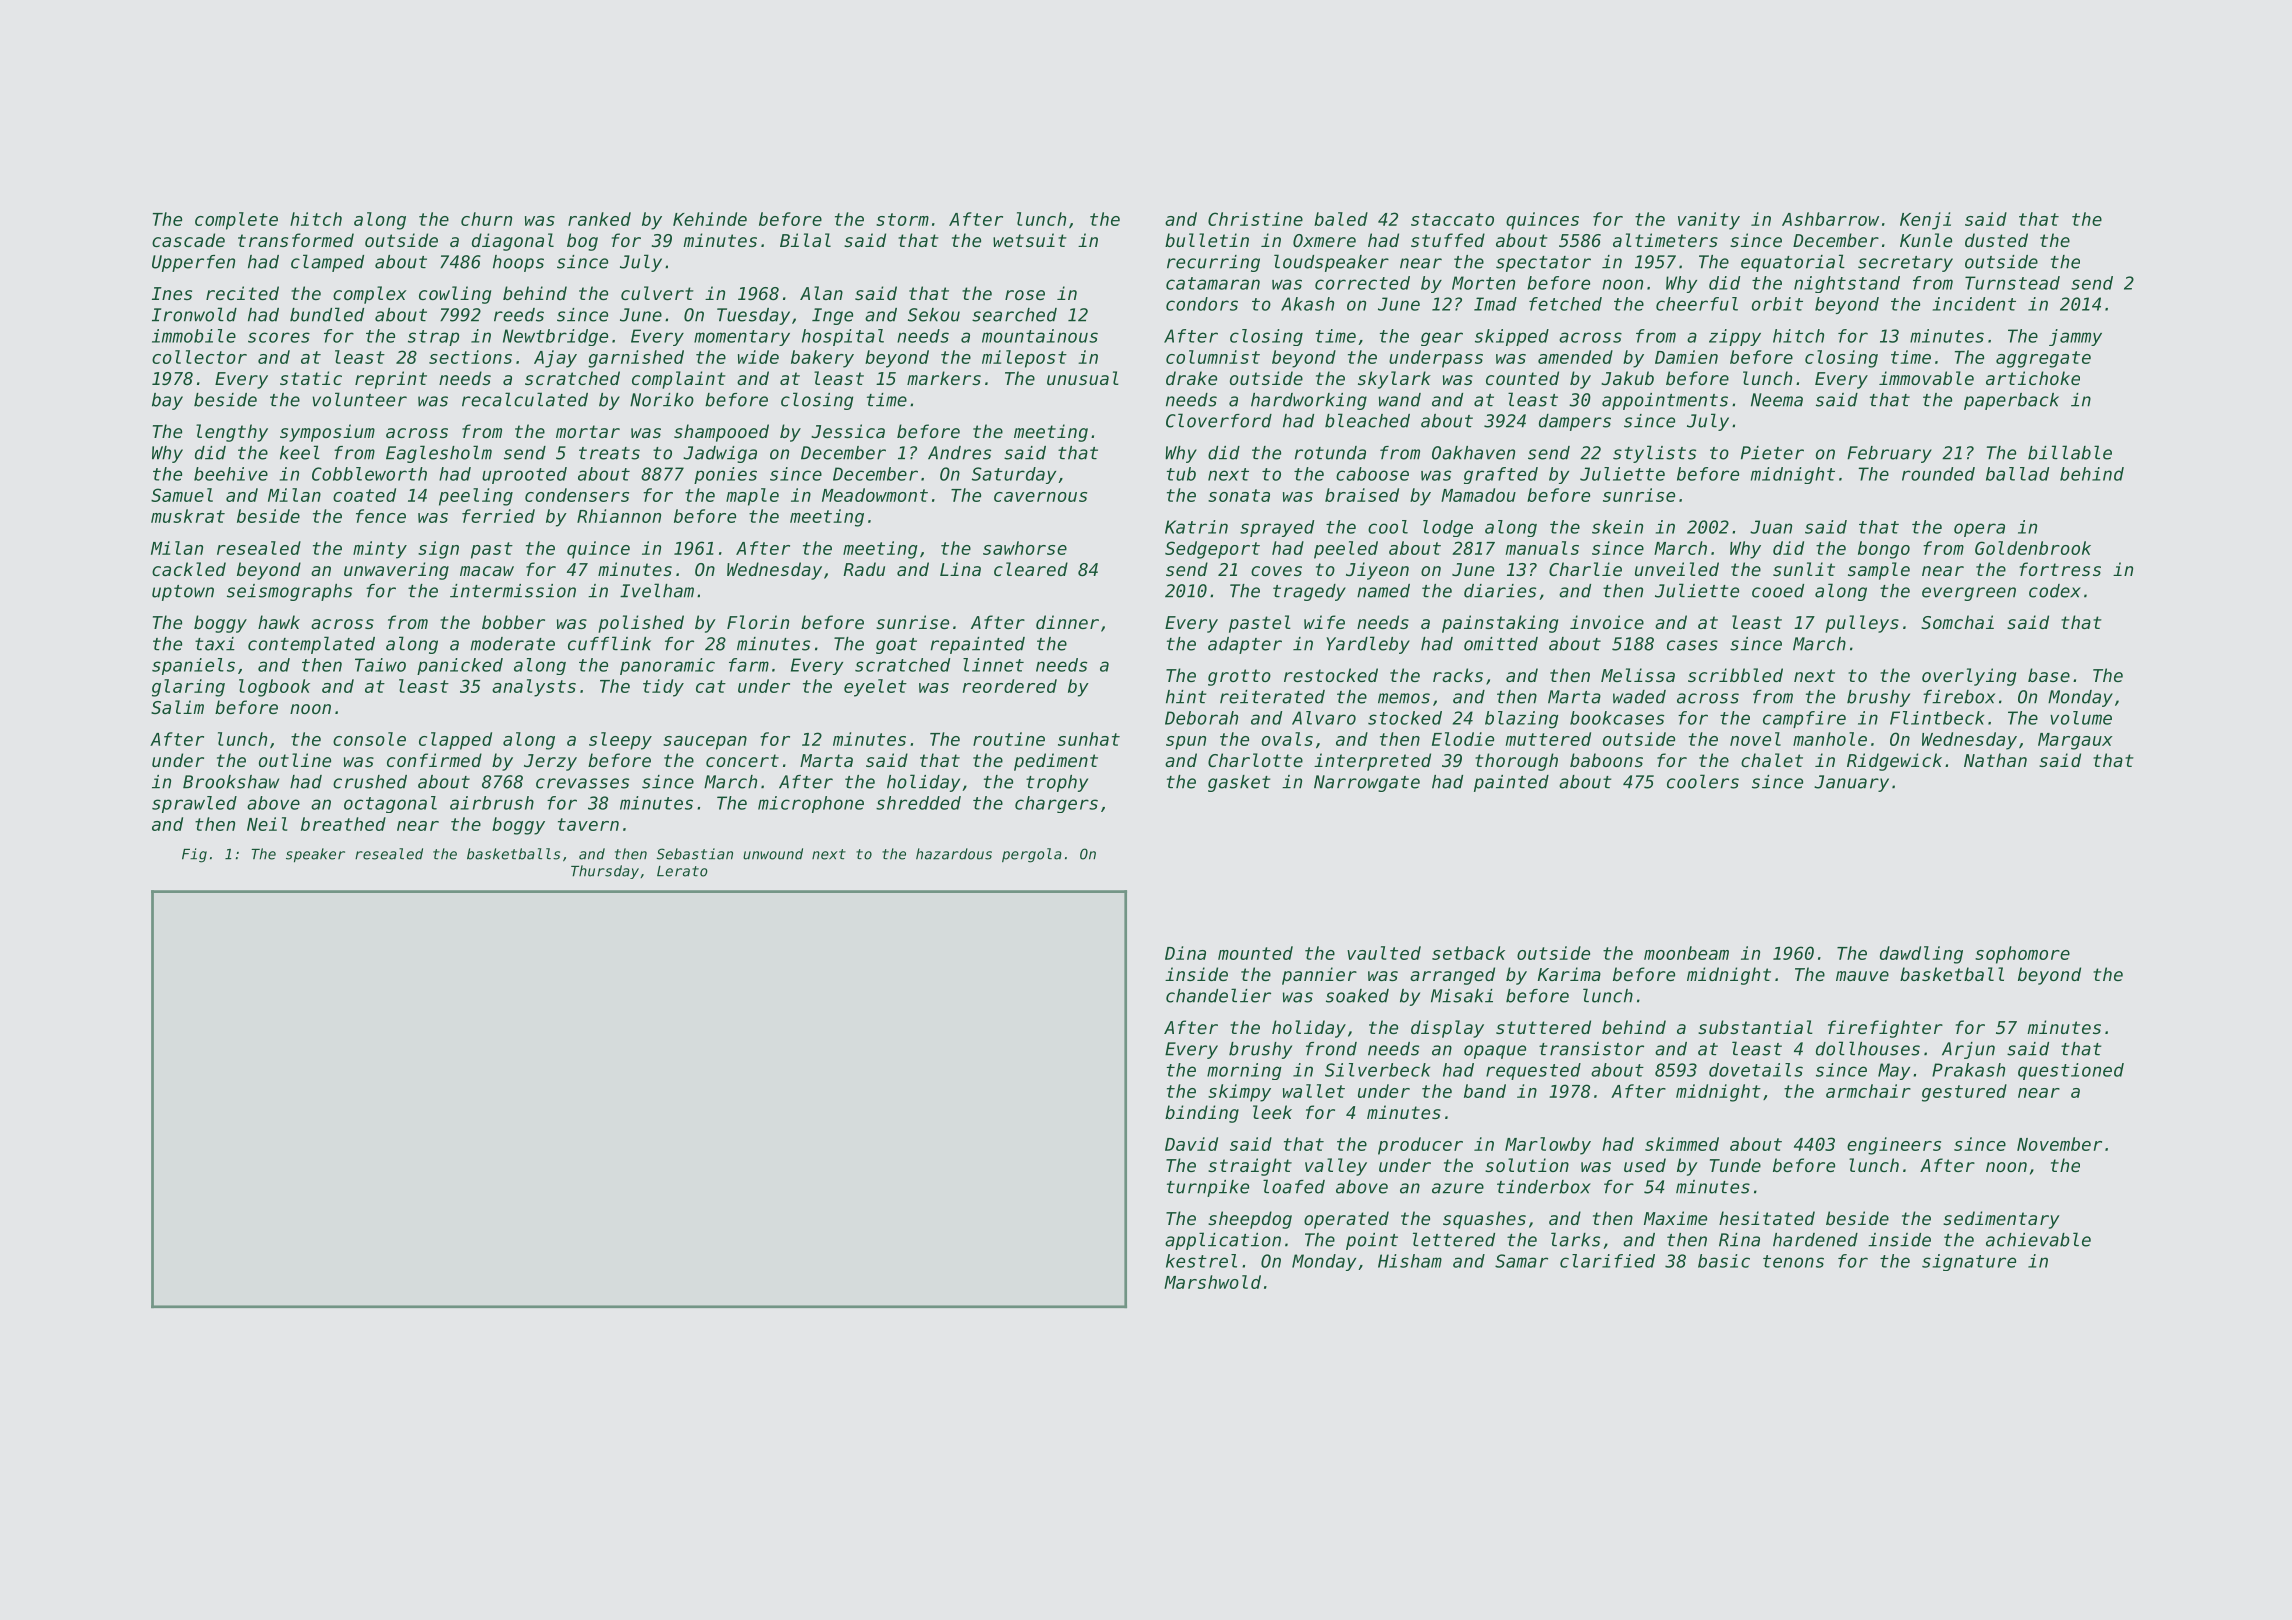  I want to click on Neil, so click(267, 824).
